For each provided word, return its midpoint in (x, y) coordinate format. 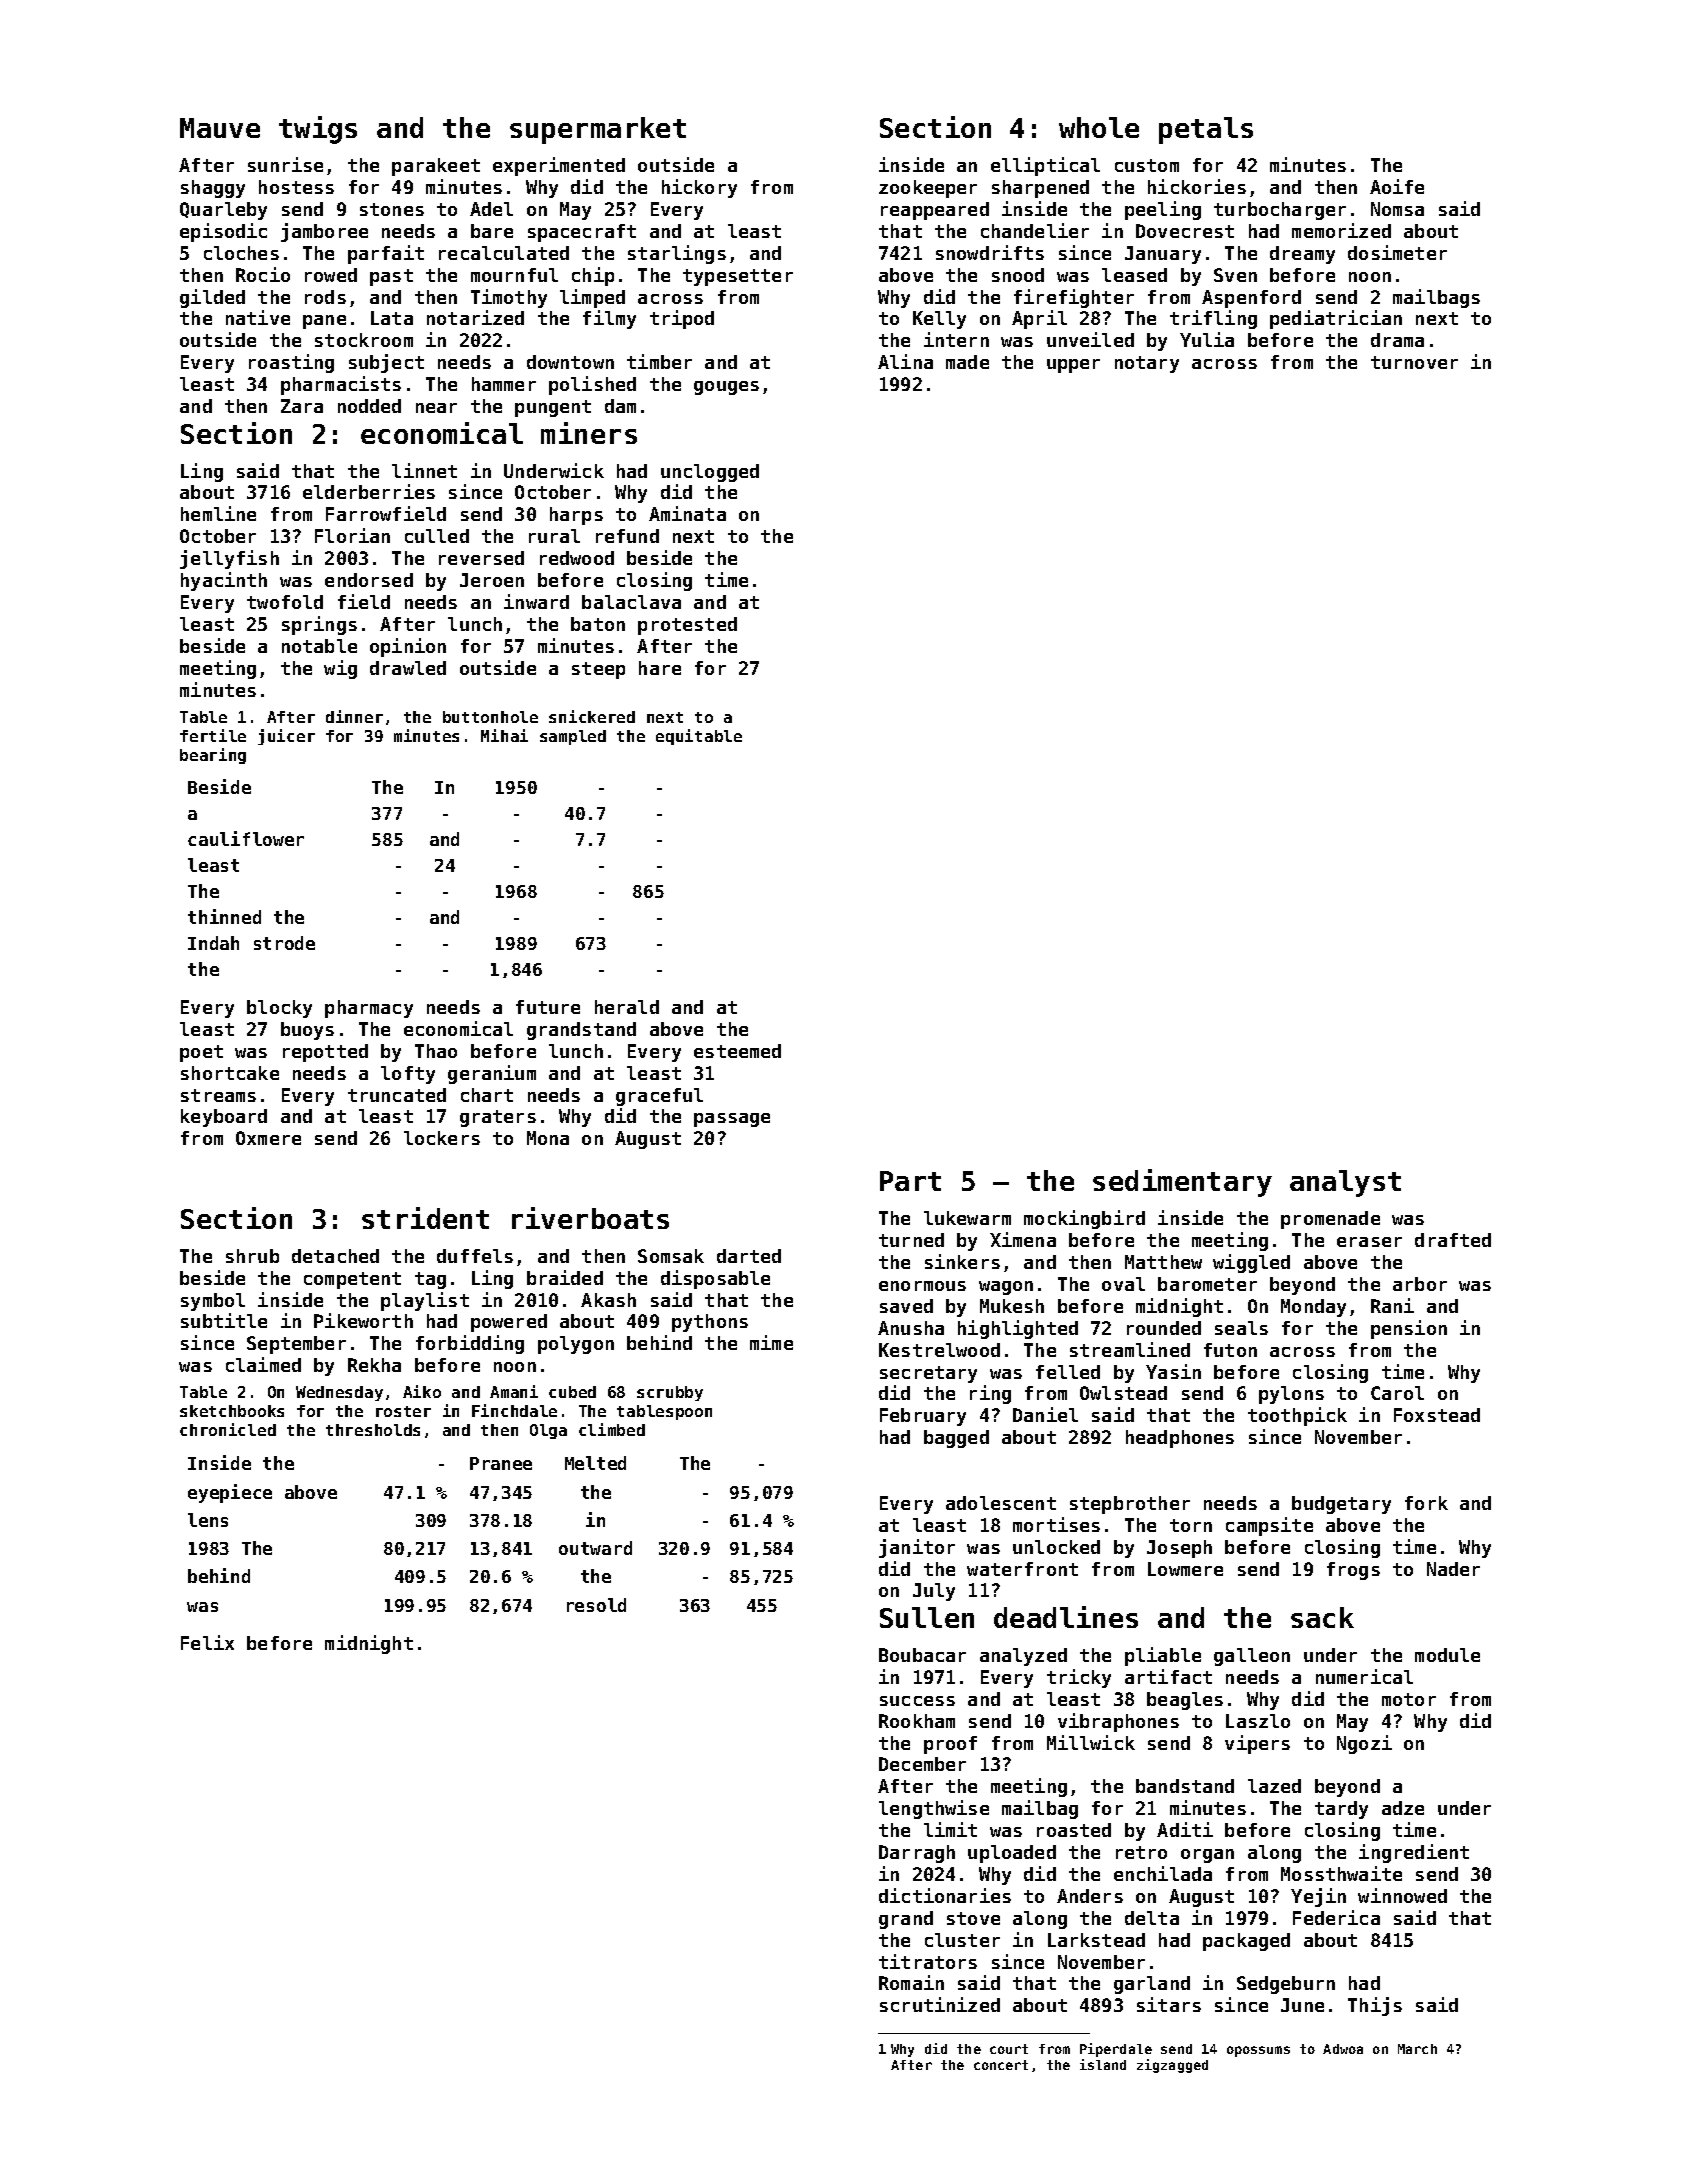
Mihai (504, 735)
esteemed (737, 1051)
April (1039, 319)
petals (1206, 130)
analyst (1345, 1183)
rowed (331, 275)
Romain (911, 1982)
